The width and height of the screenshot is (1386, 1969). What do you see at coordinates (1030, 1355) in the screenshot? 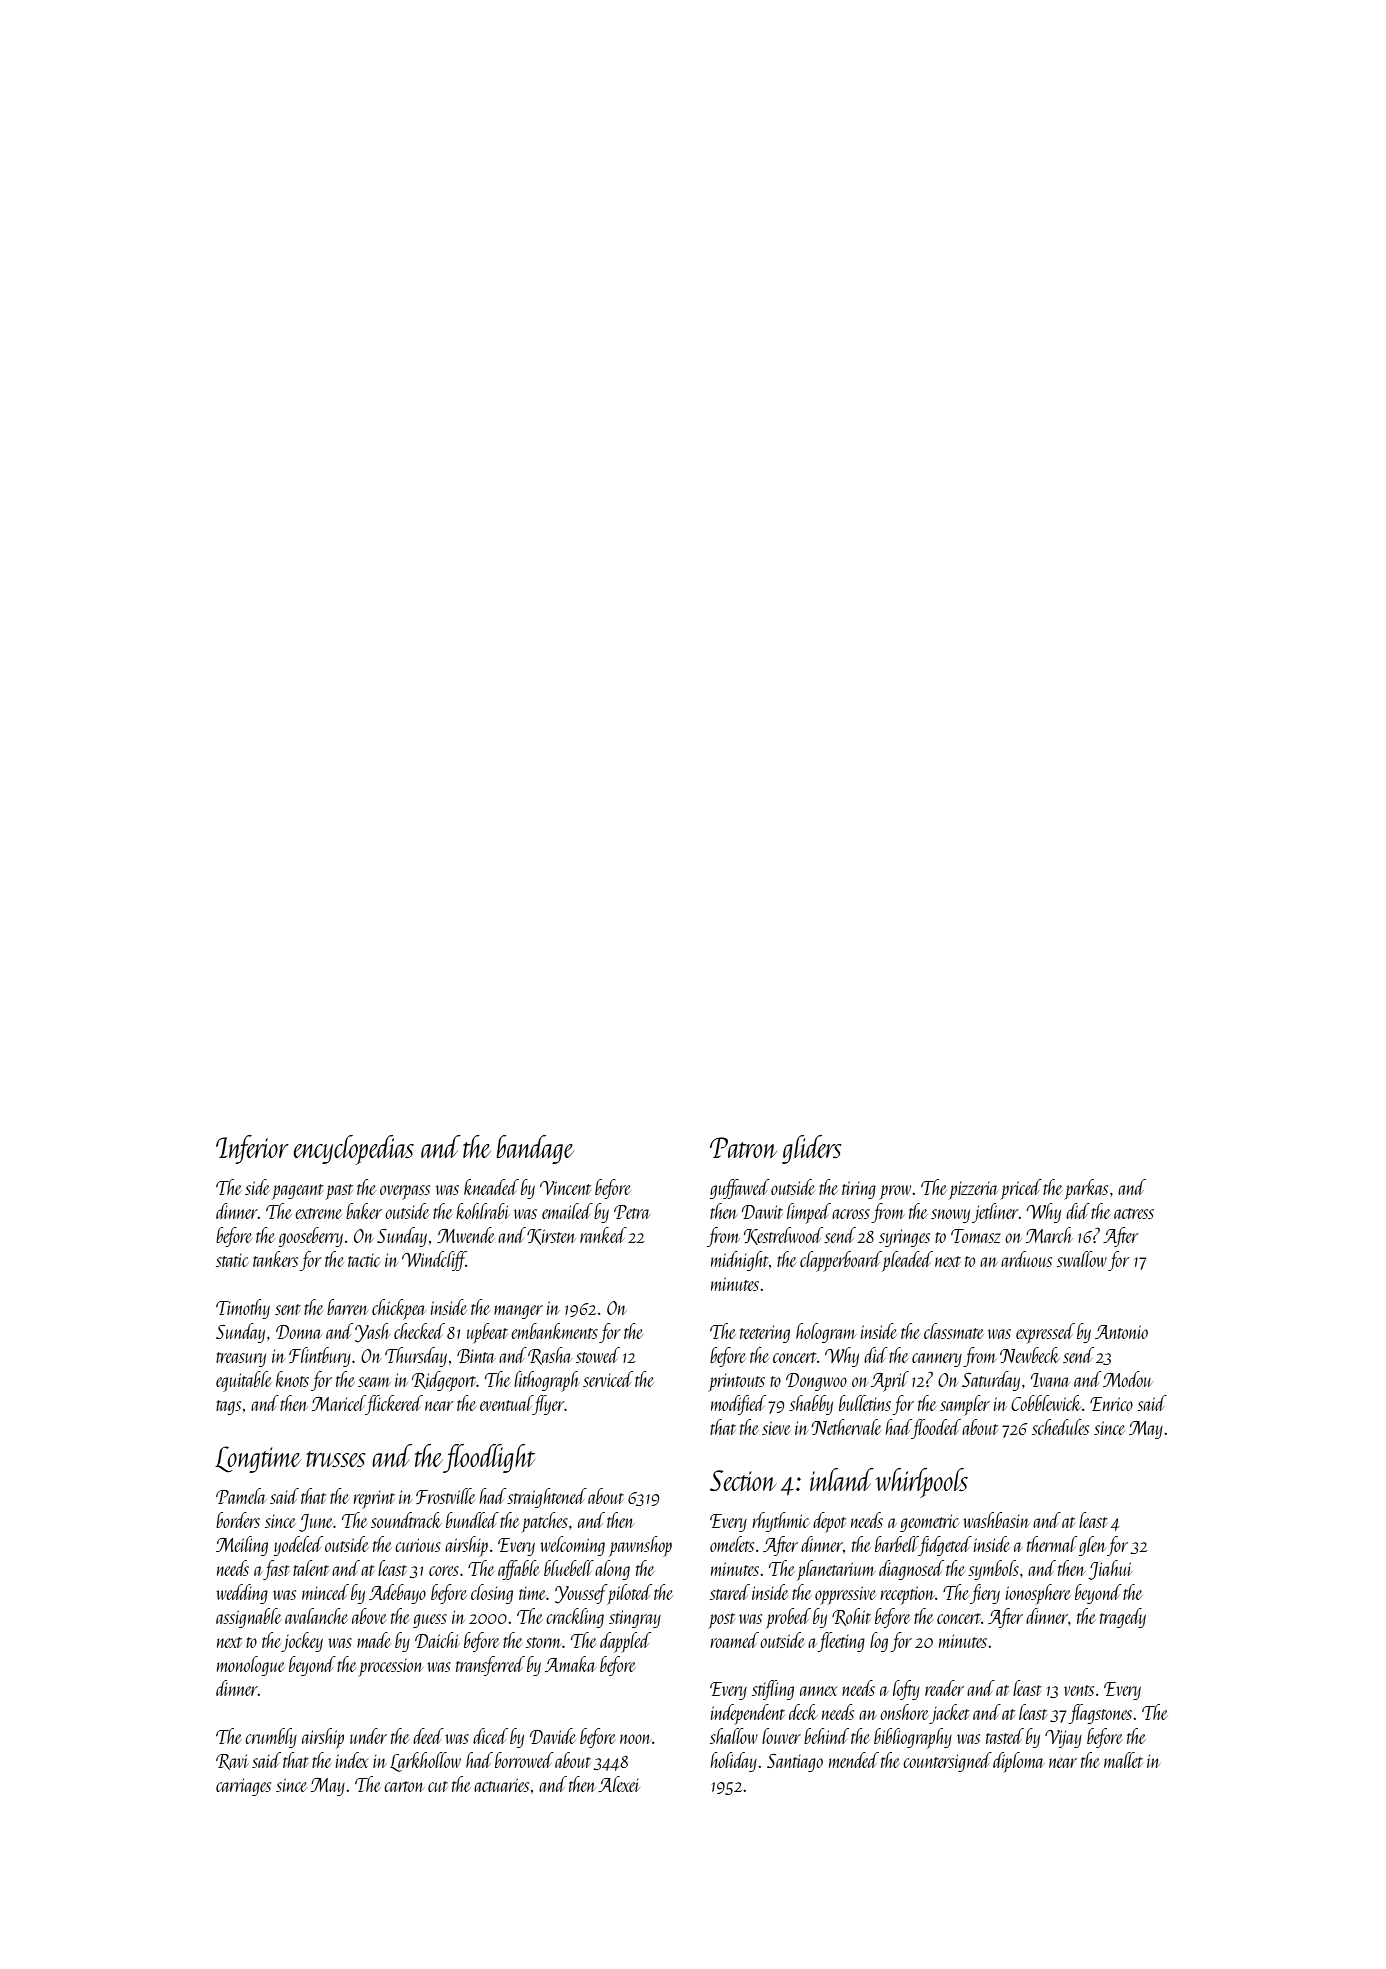
I see `Newbeck` at bounding box center [1030, 1355].
